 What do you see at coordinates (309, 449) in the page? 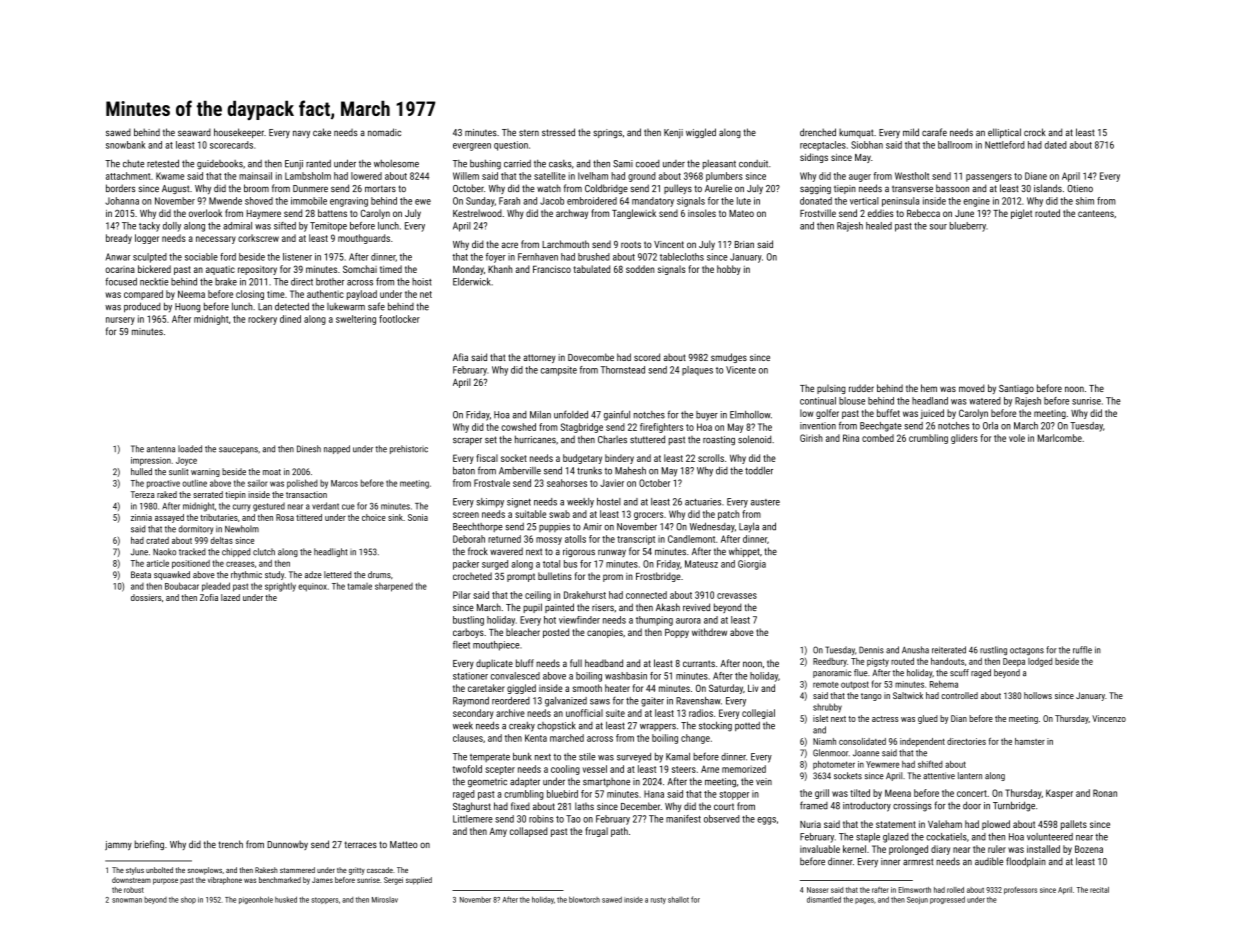
I see `Dinesh` at bounding box center [309, 449].
